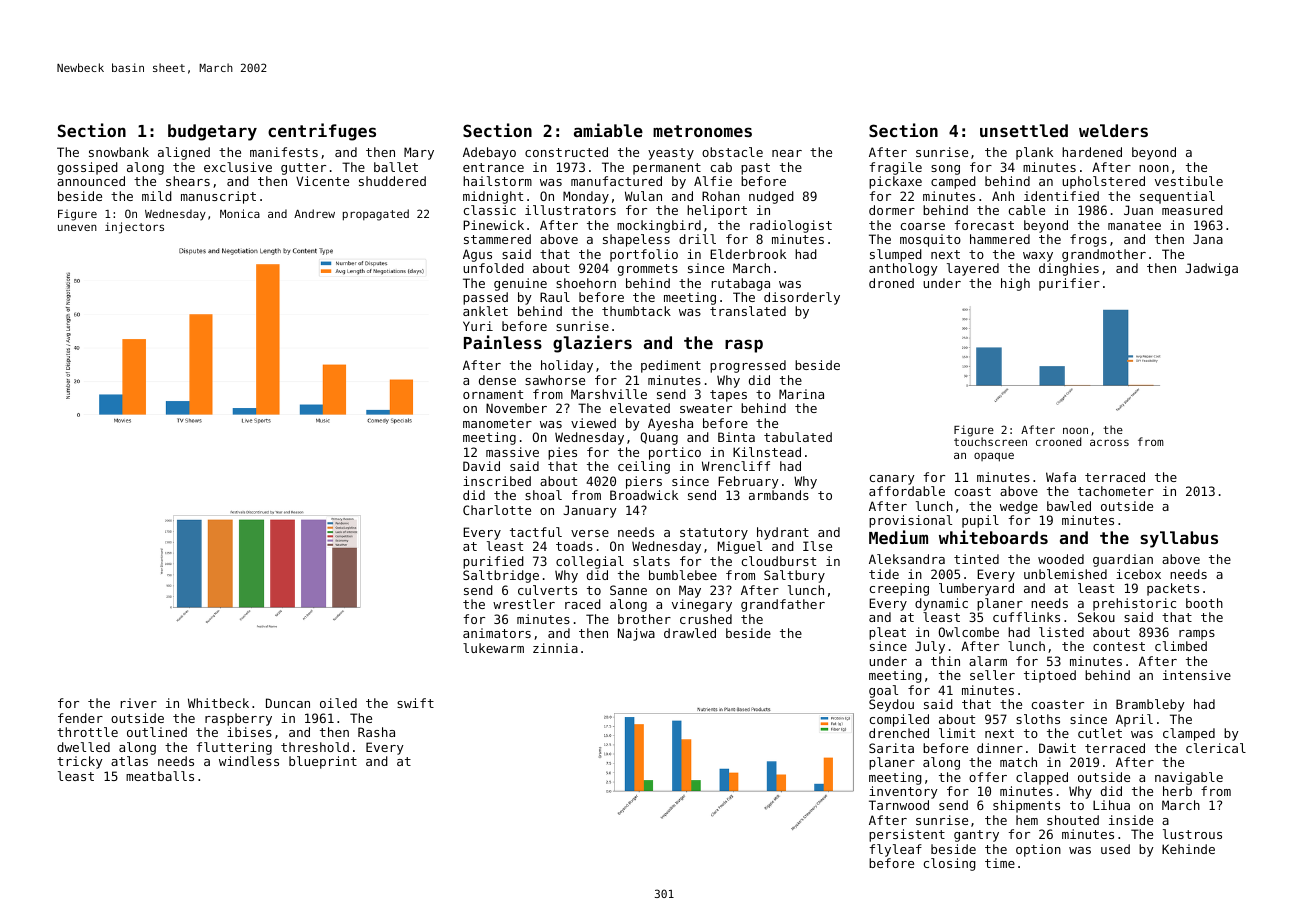 This image has width=1308, height=924. Describe the element at coordinates (80, 762) in the image. I see `tricky` at that location.
